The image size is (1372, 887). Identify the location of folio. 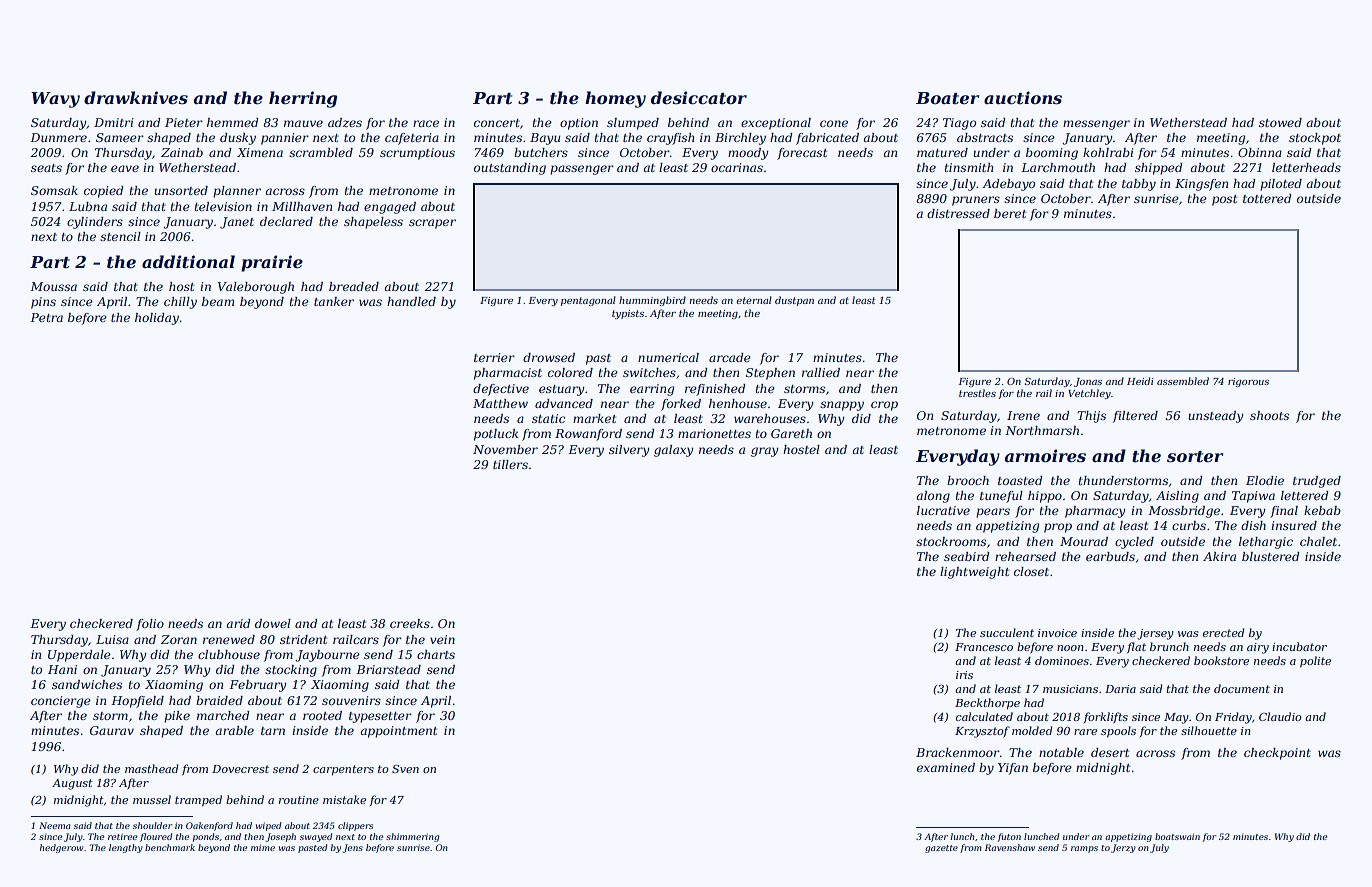
(150, 625).
